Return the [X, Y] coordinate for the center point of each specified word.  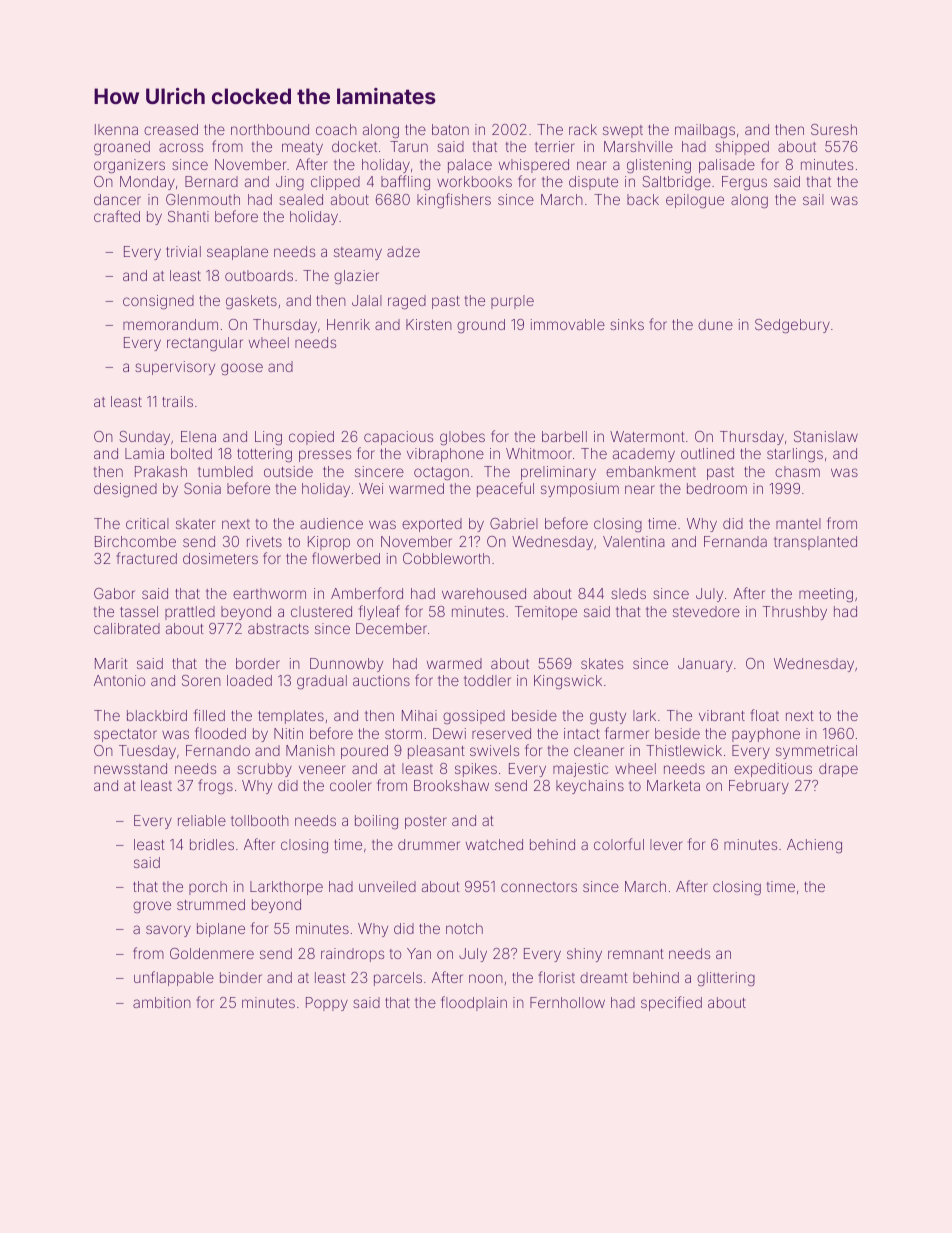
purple [512, 302]
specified [671, 1003]
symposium [580, 490]
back [643, 199]
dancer [117, 199]
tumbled [225, 471]
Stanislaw [826, 436]
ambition [162, 1002]
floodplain [474, 1003]
